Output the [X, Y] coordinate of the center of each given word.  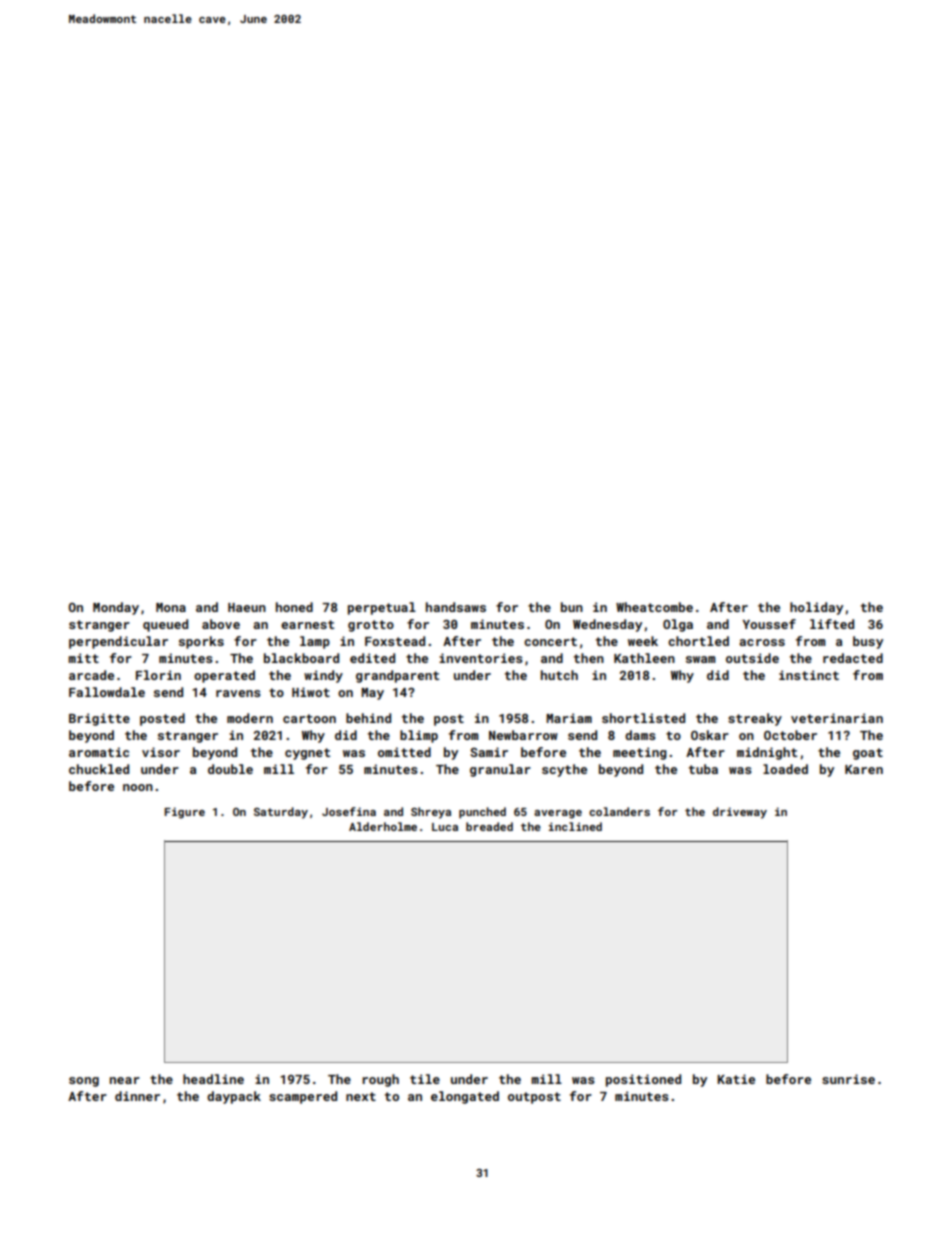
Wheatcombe [654, 607]
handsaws [456, 607]
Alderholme [383, 826]
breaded [489, 826]
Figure [184, 813]
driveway [740, 813]
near [125, 1080]
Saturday [281, 813]
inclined [575, 826]
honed [294, 607]
